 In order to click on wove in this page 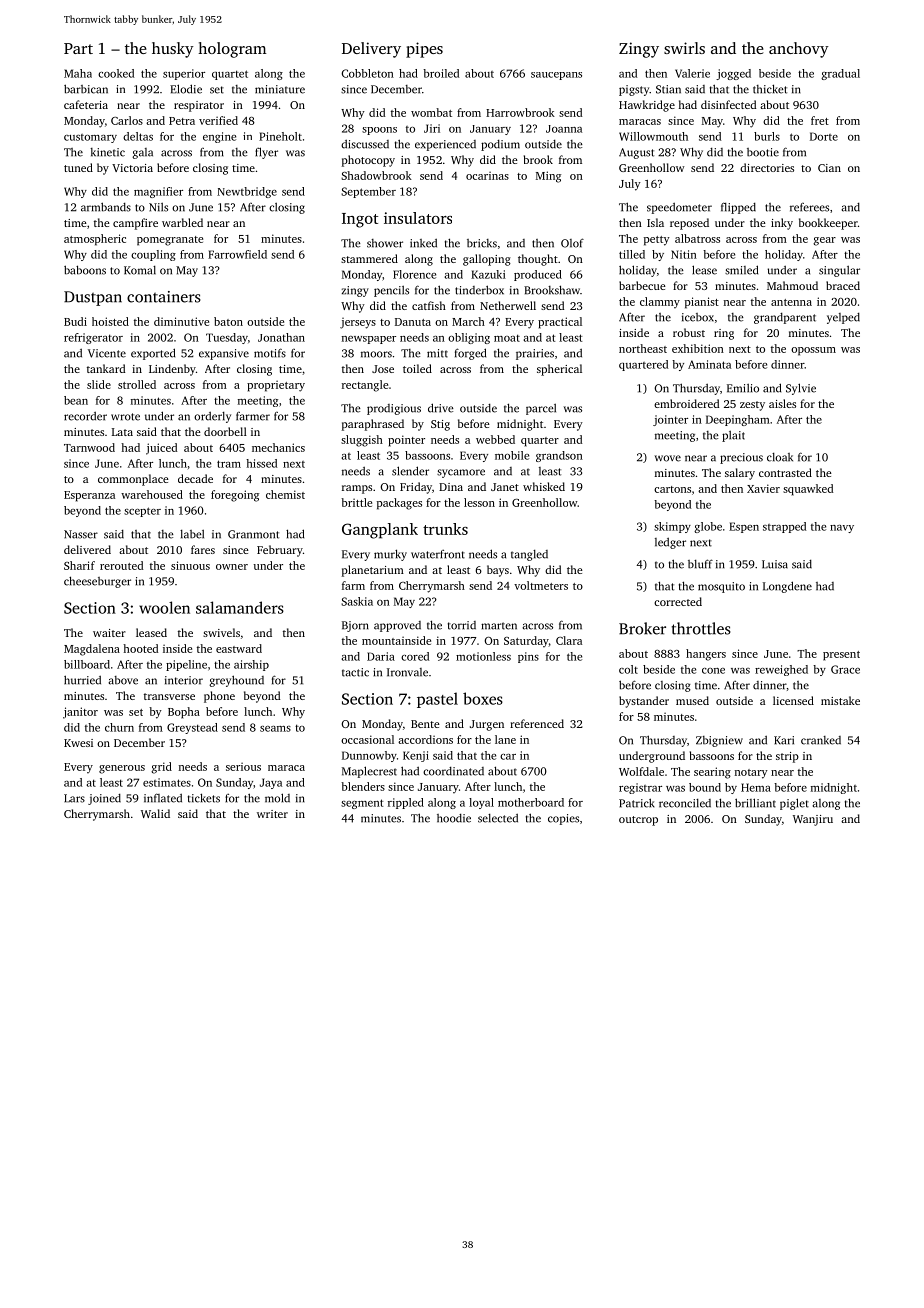, I will do `click(668, 458)`.
